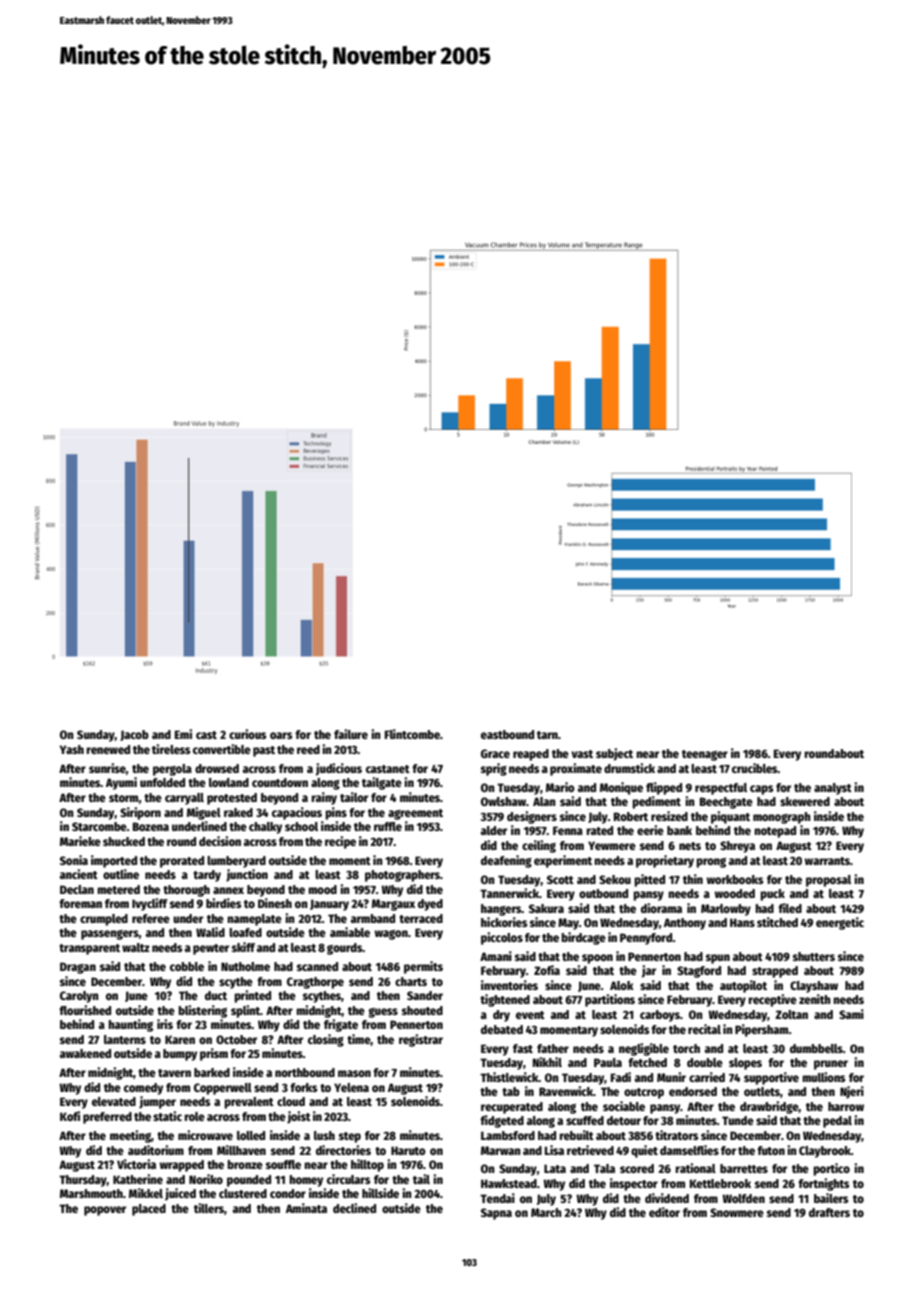 The height and width of the screenshot is (1308, 924). I want to click on drowsed, so click(217, 768).
